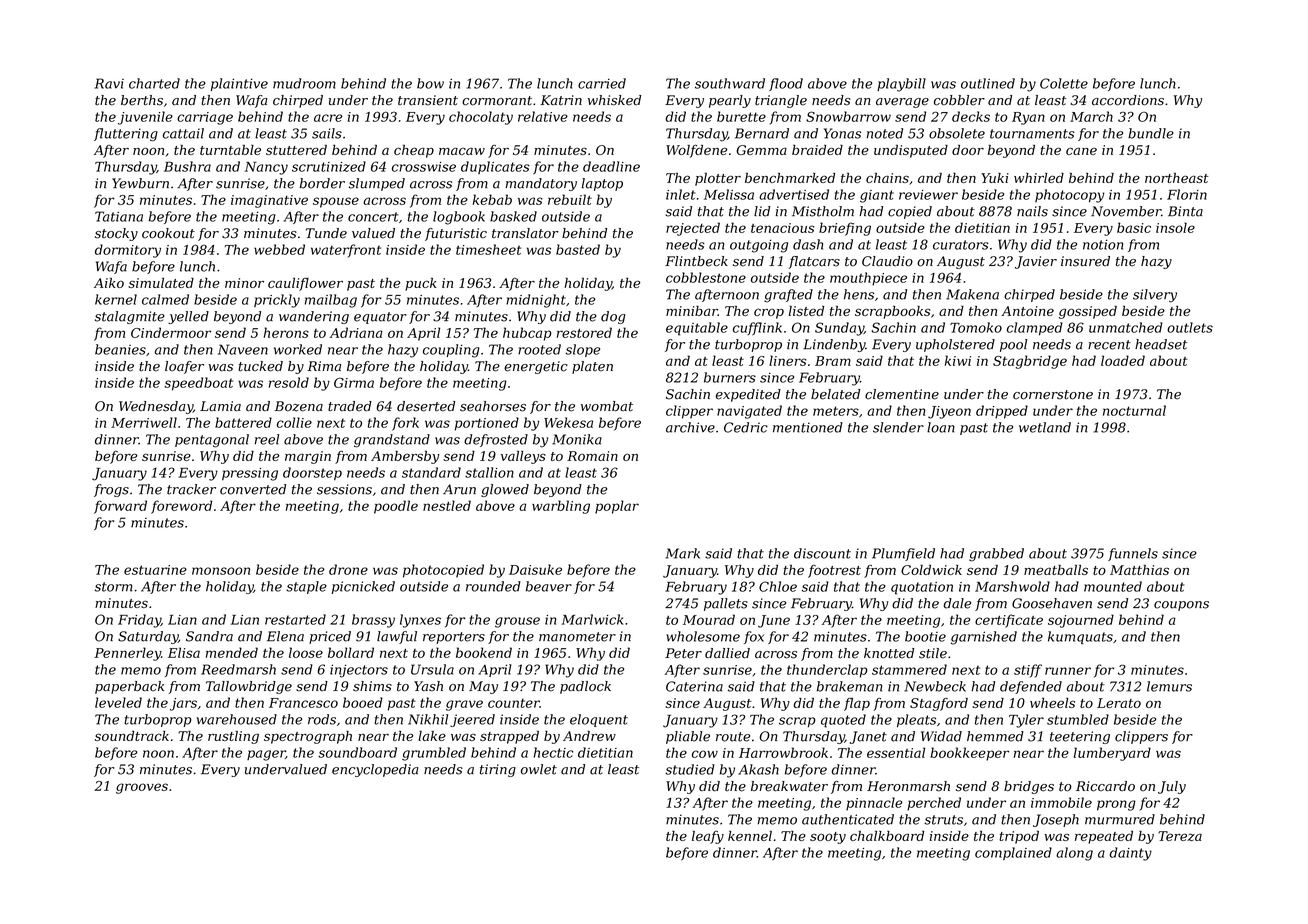  I want to click on staple, so click(306, 587).
